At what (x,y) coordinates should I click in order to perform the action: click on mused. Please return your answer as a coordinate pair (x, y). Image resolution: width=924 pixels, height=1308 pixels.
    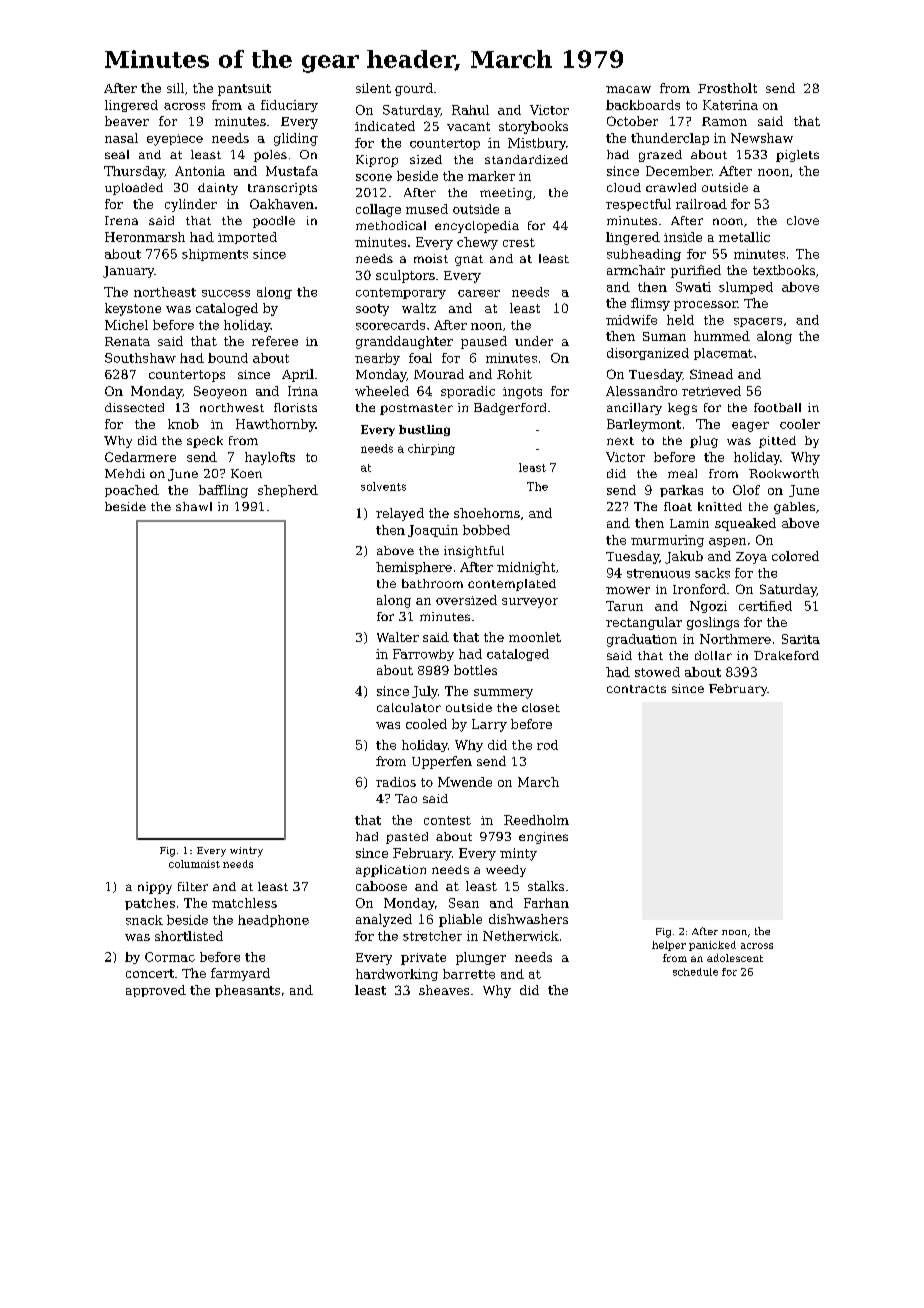
    Looking at the image, I should click on (427, 209).
